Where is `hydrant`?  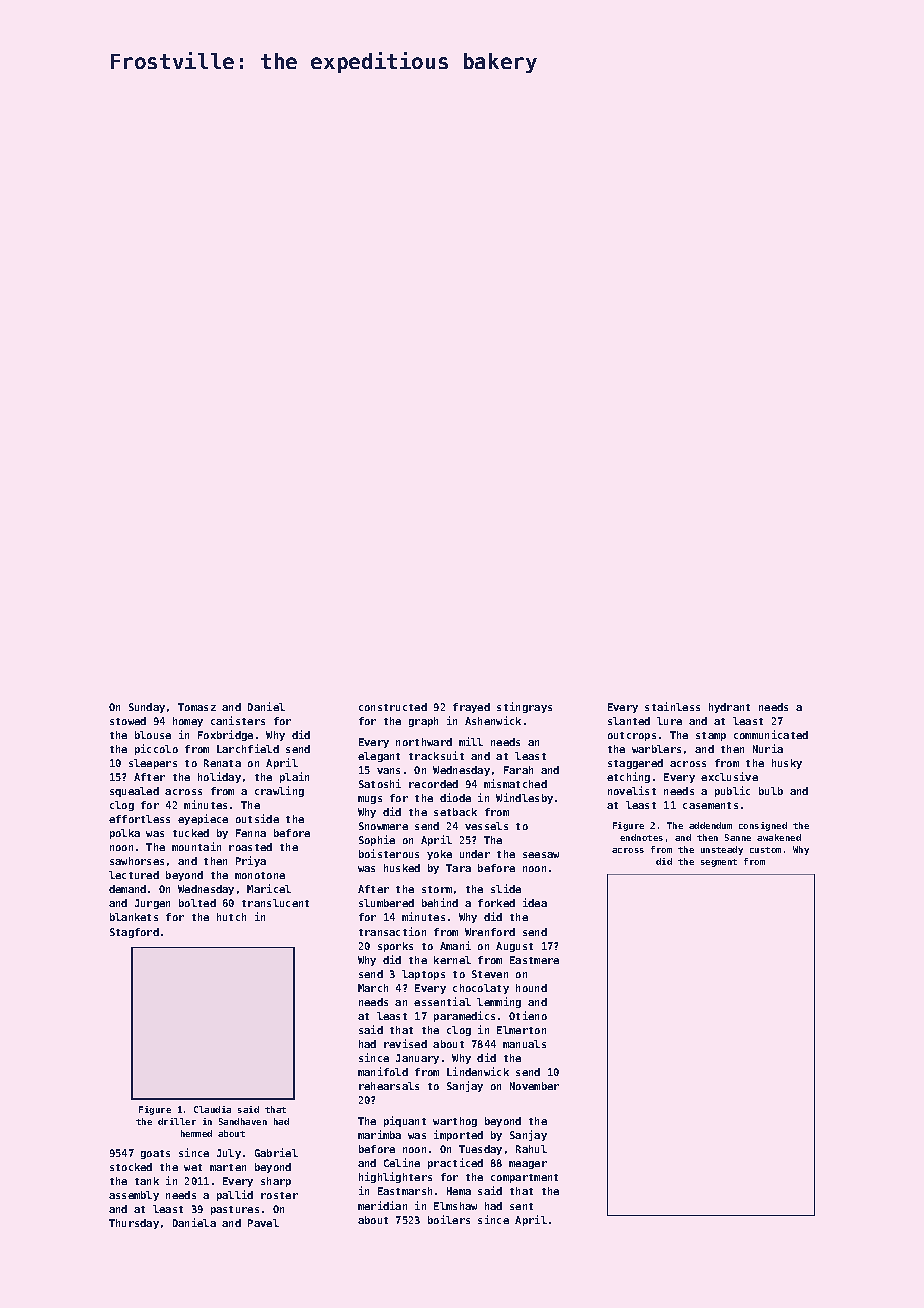
hydrant is located at coordinates (729, 708).
